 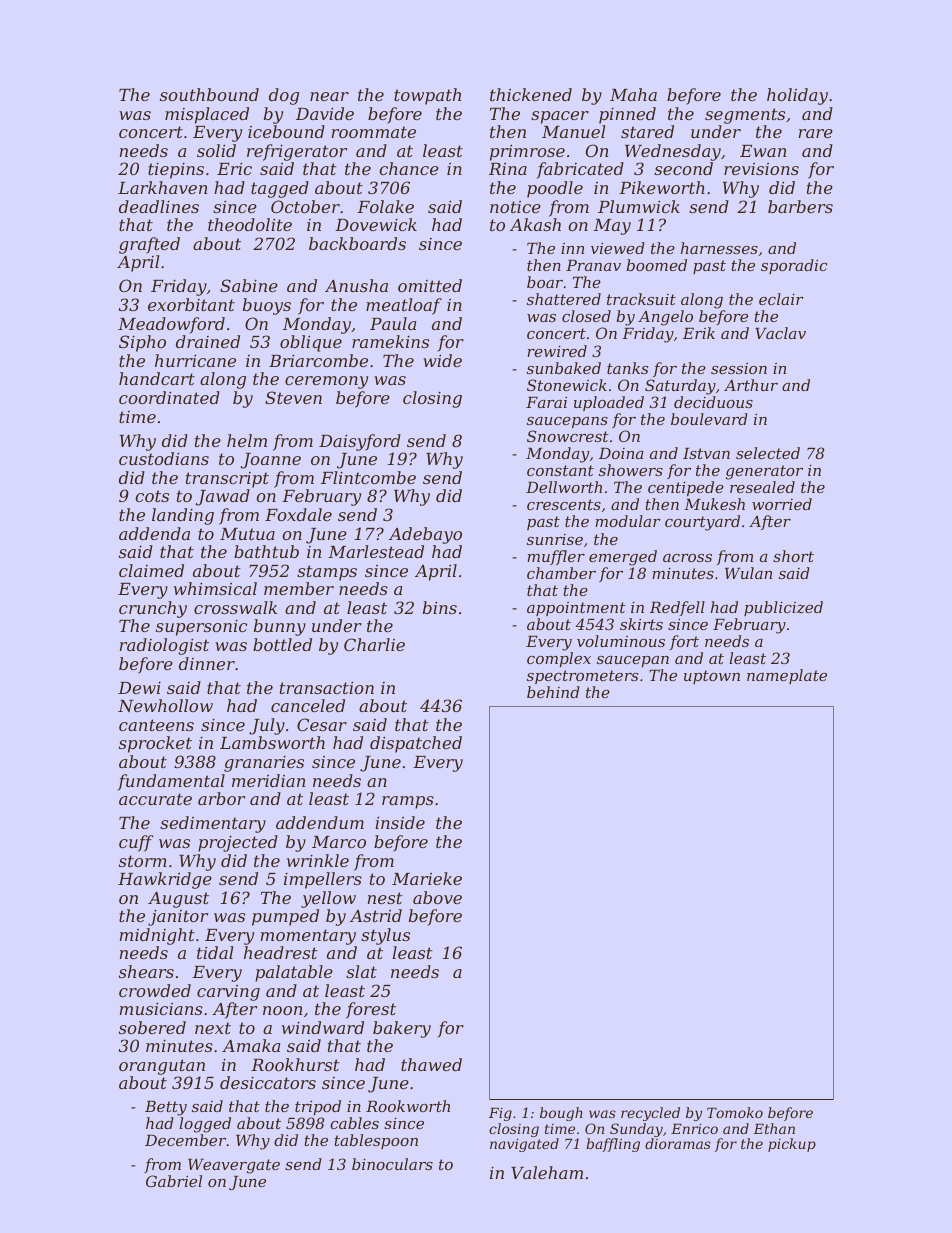 What do you see at coordinates (714, 504) in the screenshot?
I see `Mukesh` at bounding box center [714, 504].
